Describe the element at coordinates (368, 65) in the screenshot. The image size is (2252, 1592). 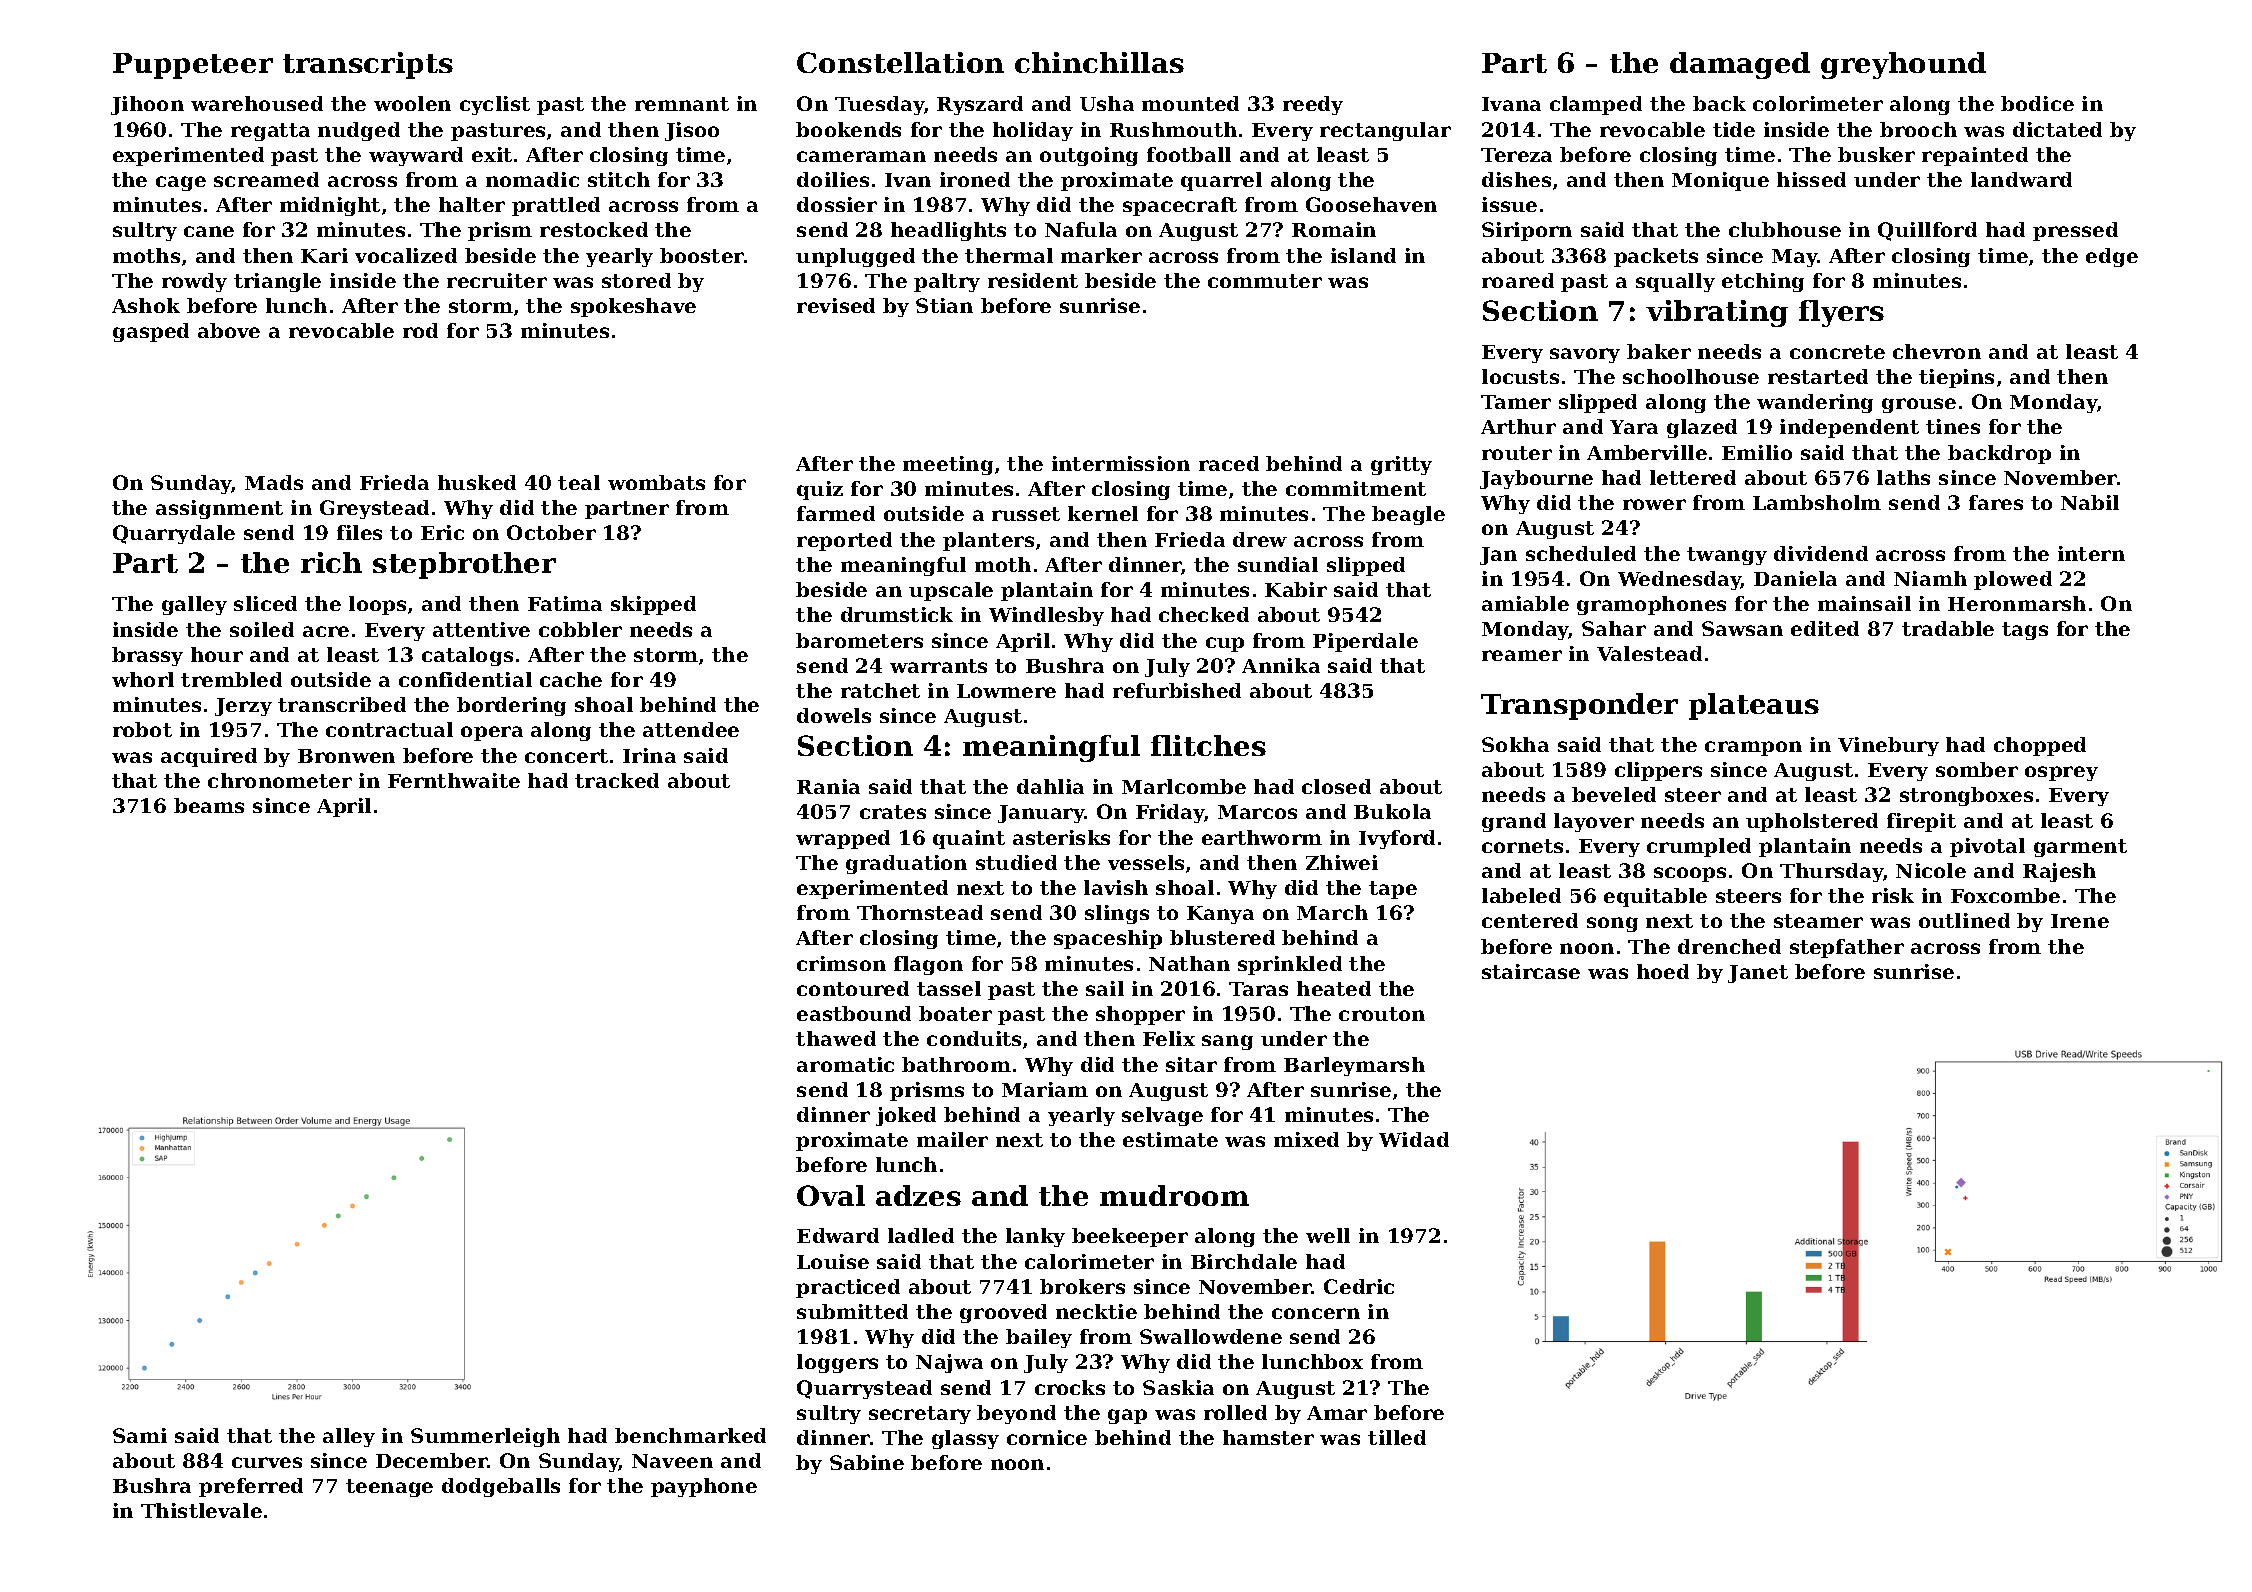
I see `transcripts` at that location.
